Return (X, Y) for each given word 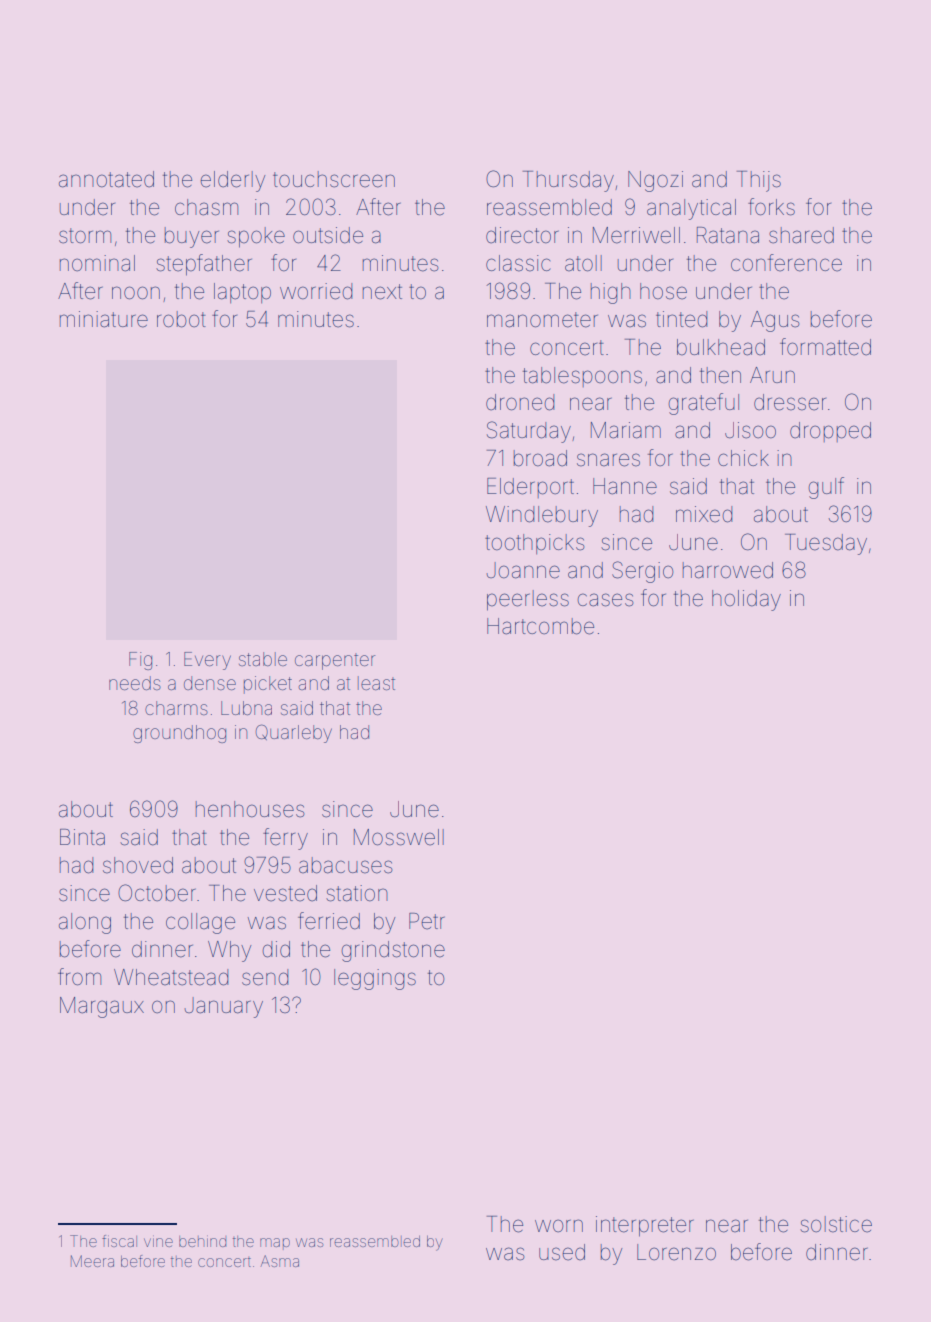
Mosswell (399, 837)
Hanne (625, 486)
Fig (140, 661)
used (562, 1252)
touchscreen (334, 179)
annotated (106, 179)
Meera (92, 1261)
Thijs (759, 181)
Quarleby (294, 733)
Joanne (523, 570)
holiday (746, 600)
